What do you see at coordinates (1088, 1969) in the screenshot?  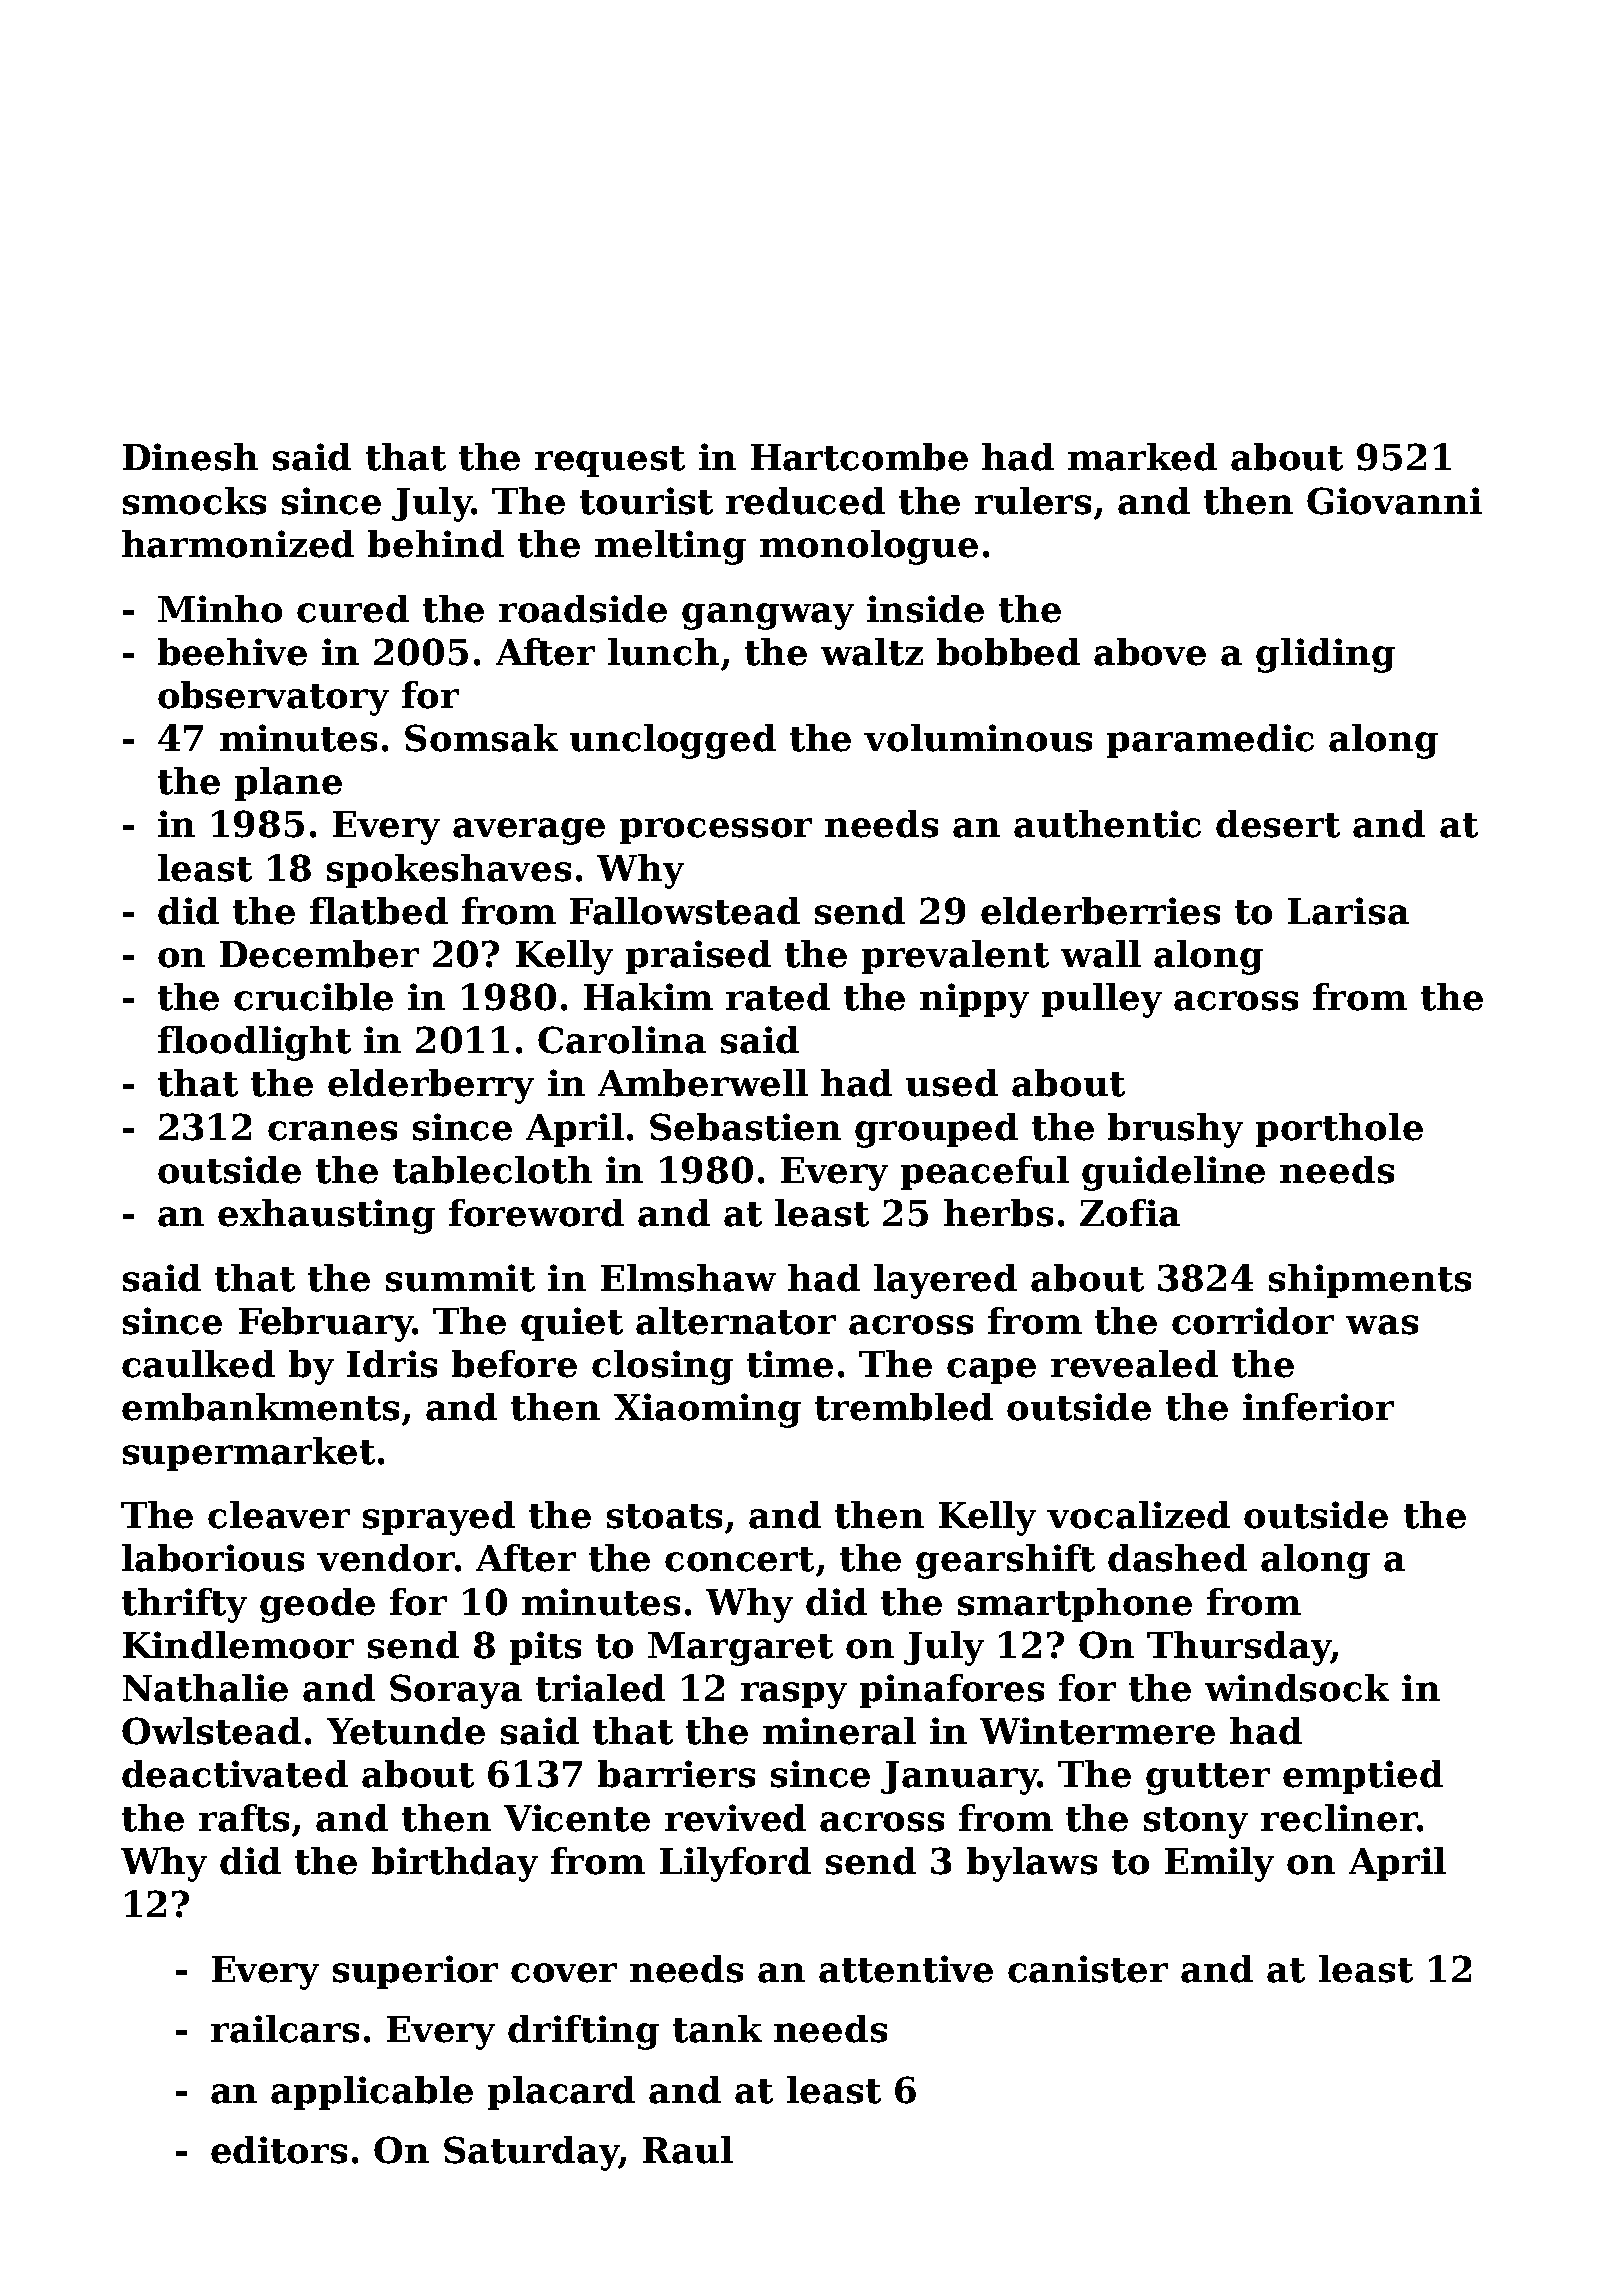 I see `canister` at bounding box center [1088, 1969].
